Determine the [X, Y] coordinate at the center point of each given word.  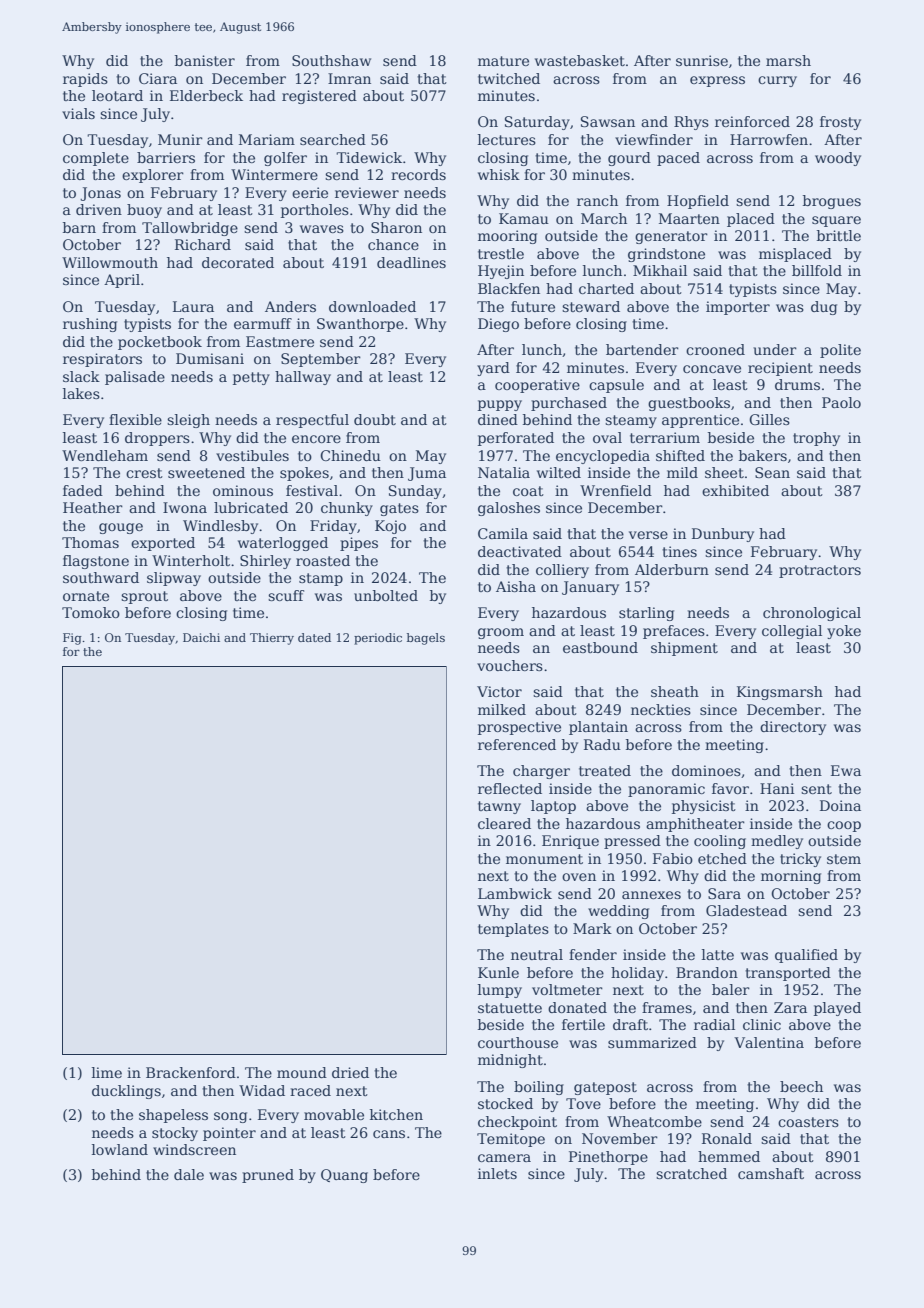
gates [399, 509]
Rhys [691, 123]
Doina [840, 805]
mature [503, 61]
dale [189, 1174]
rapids [85, 80]
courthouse [518, 1042]
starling [646, 614]
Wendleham [105, 455]
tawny [499, 807]
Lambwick [515, 893]
